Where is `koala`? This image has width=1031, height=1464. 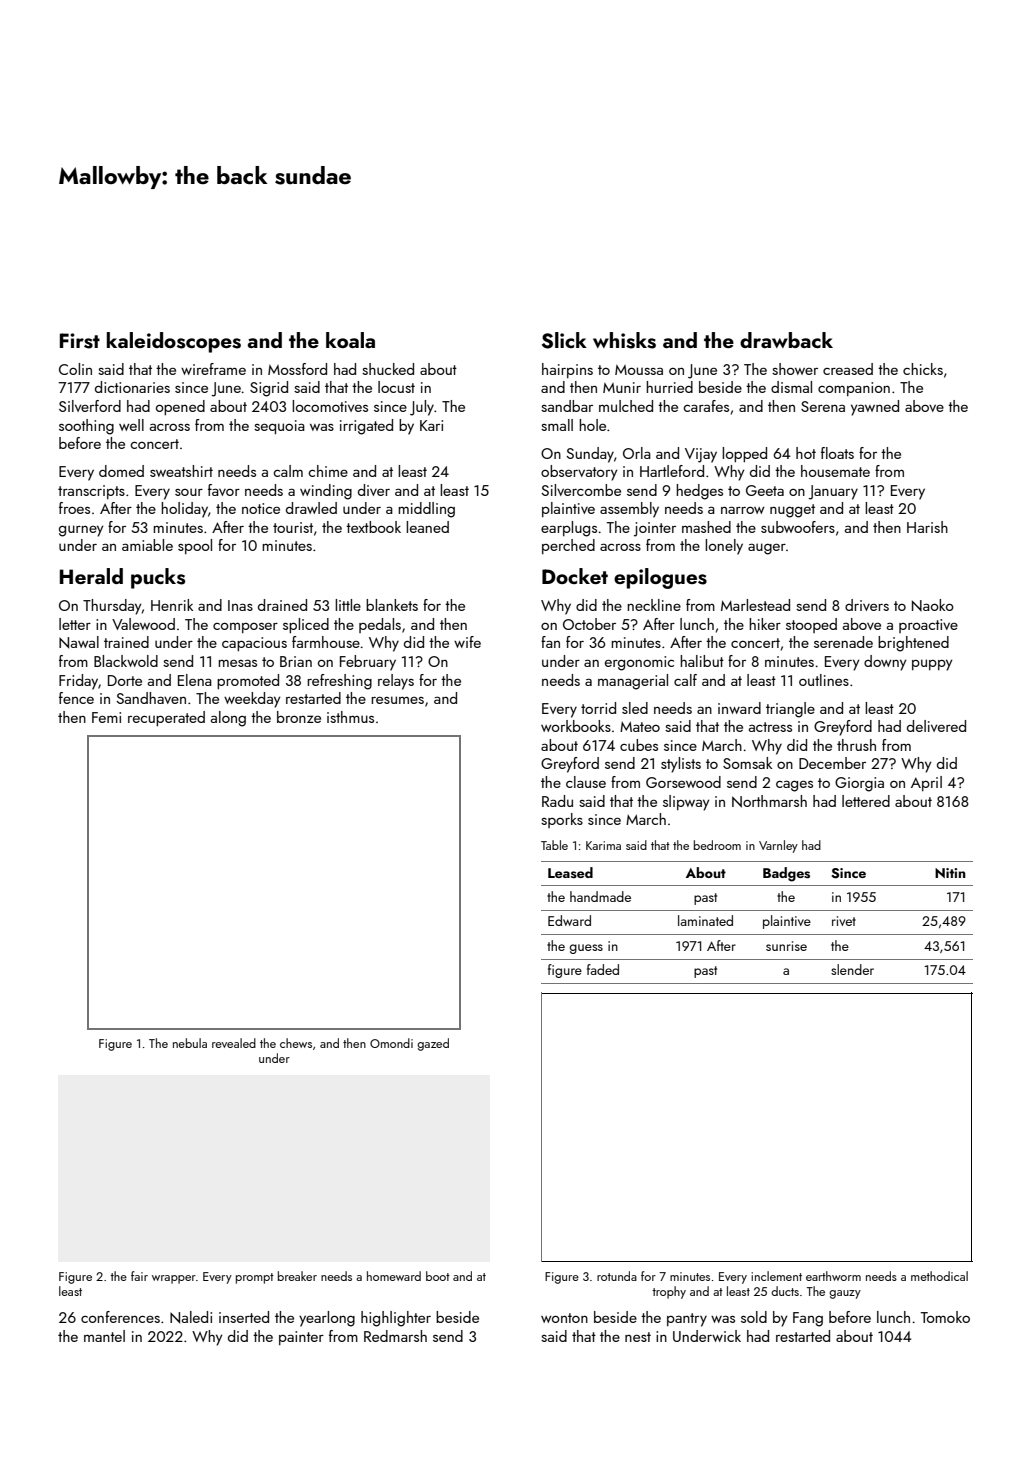
koala is located at coordinates (350, 340).
